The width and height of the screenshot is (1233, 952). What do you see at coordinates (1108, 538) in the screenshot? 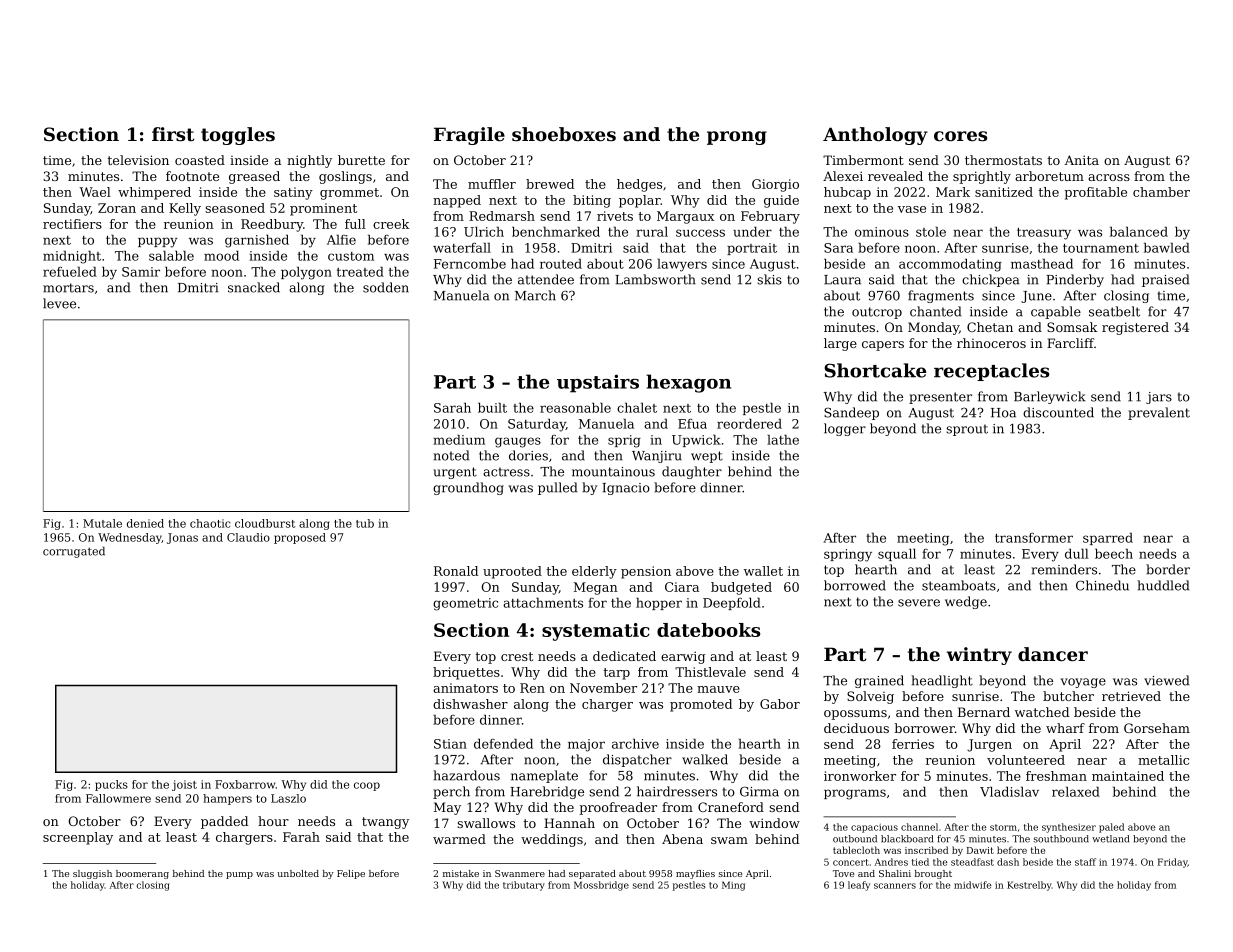
I see `sparred` at bounding box center [1108, 538].
